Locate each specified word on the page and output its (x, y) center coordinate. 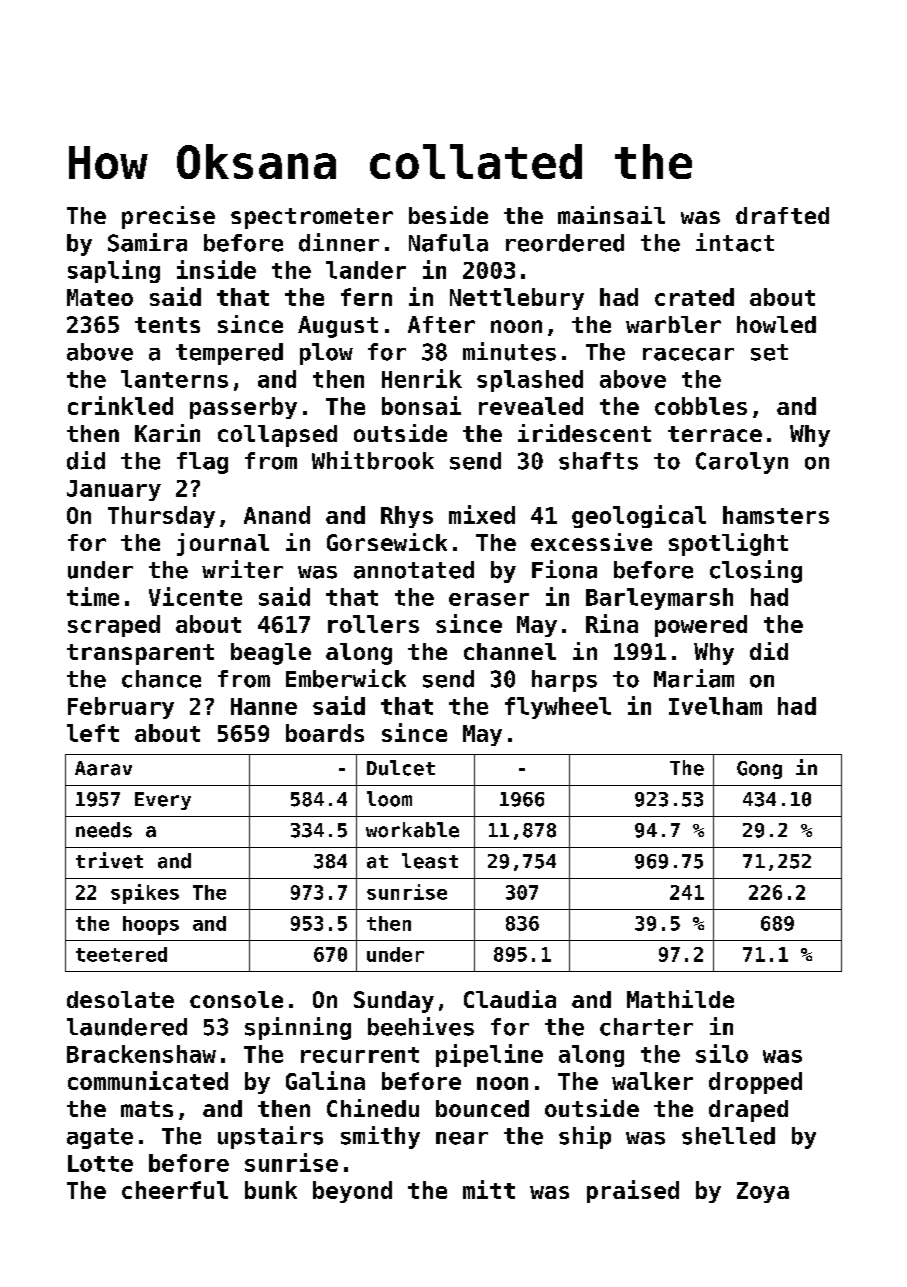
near (462, 1138)
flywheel (558, 708)
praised (633, 1191)
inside (216, 269)
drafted (782, 215)
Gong (759, 770)
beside (448, 215)
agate (100, 1138)
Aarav (103, 768)
